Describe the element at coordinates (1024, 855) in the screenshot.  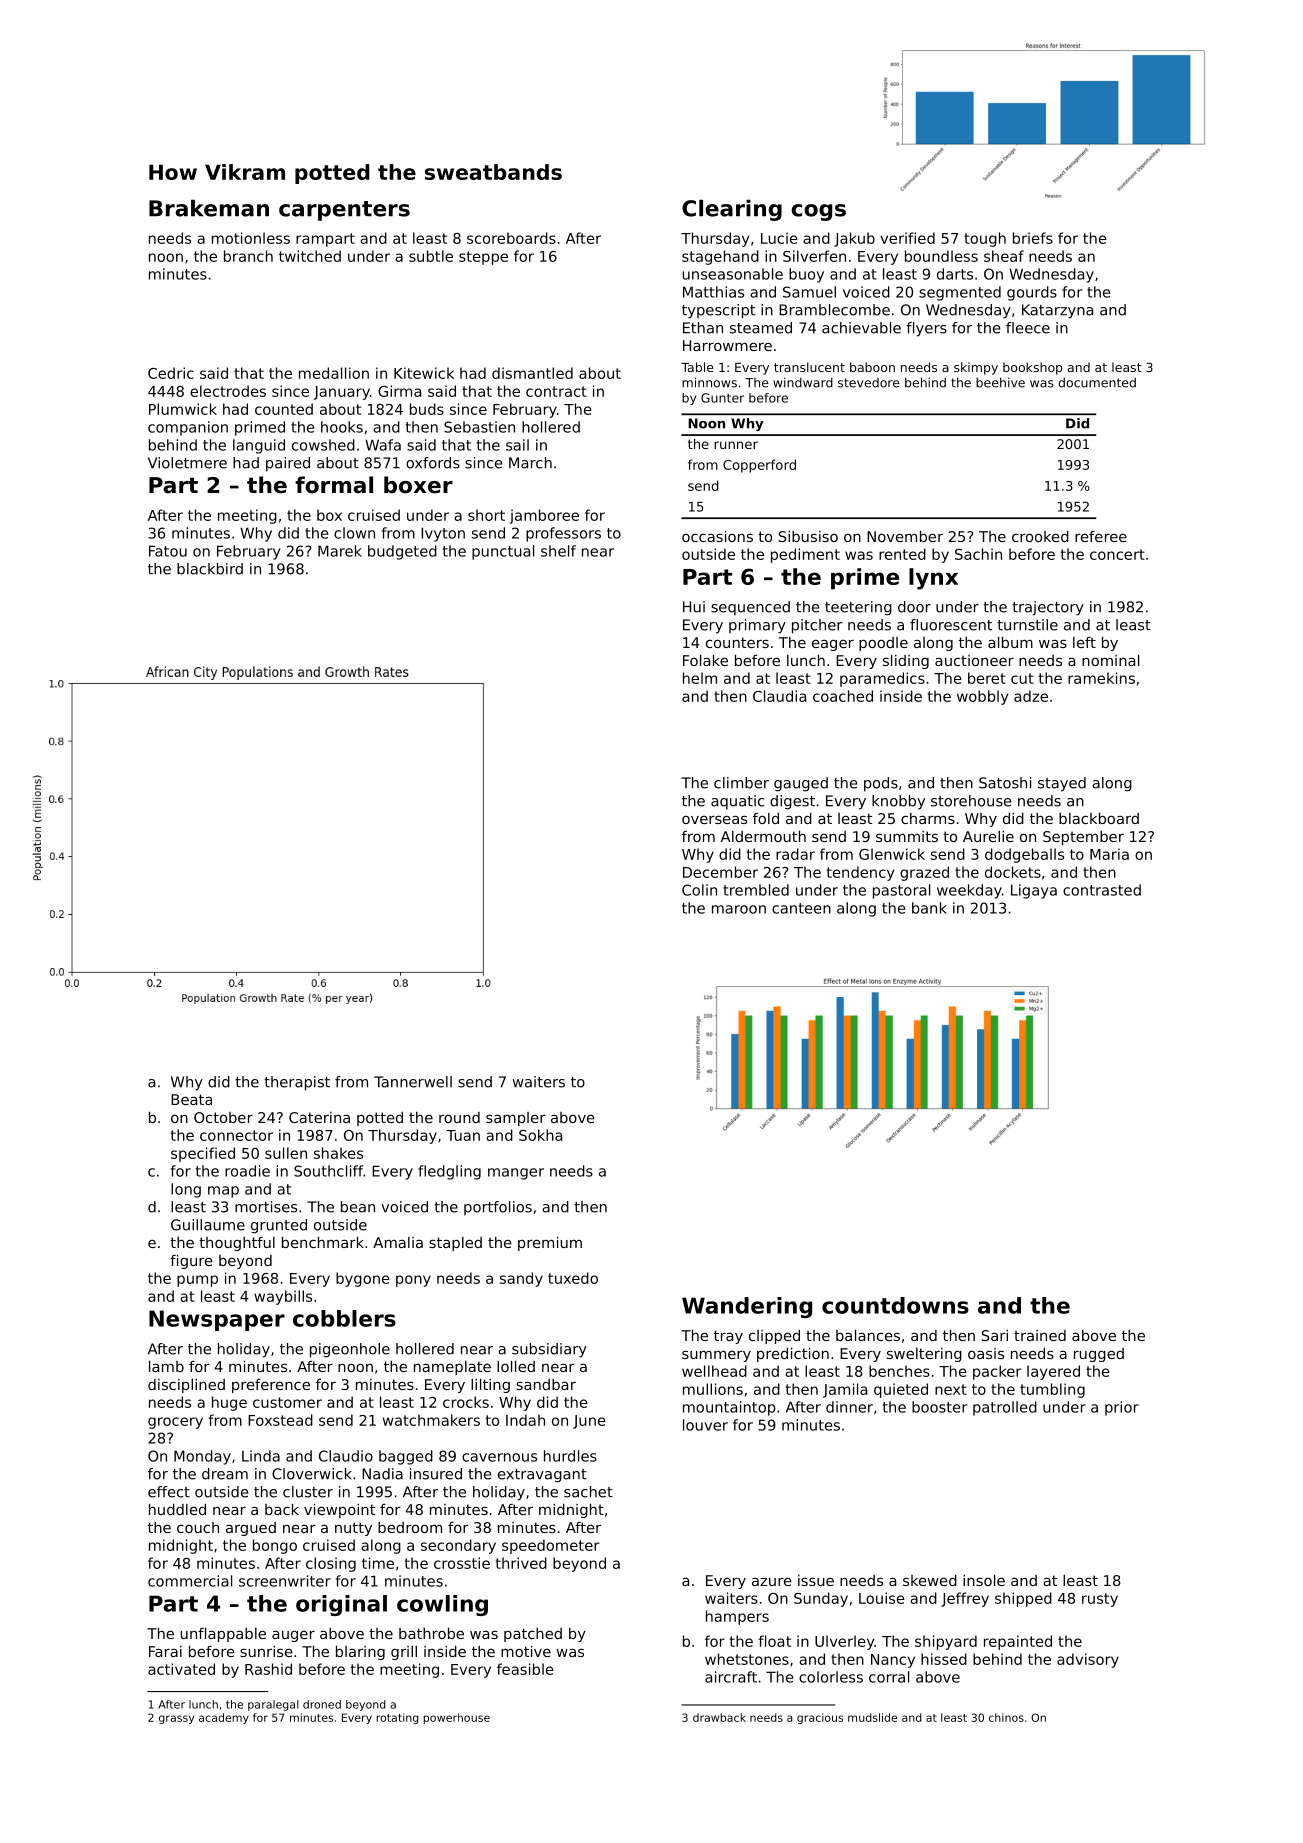
I see `dodgeballs` at that location.
